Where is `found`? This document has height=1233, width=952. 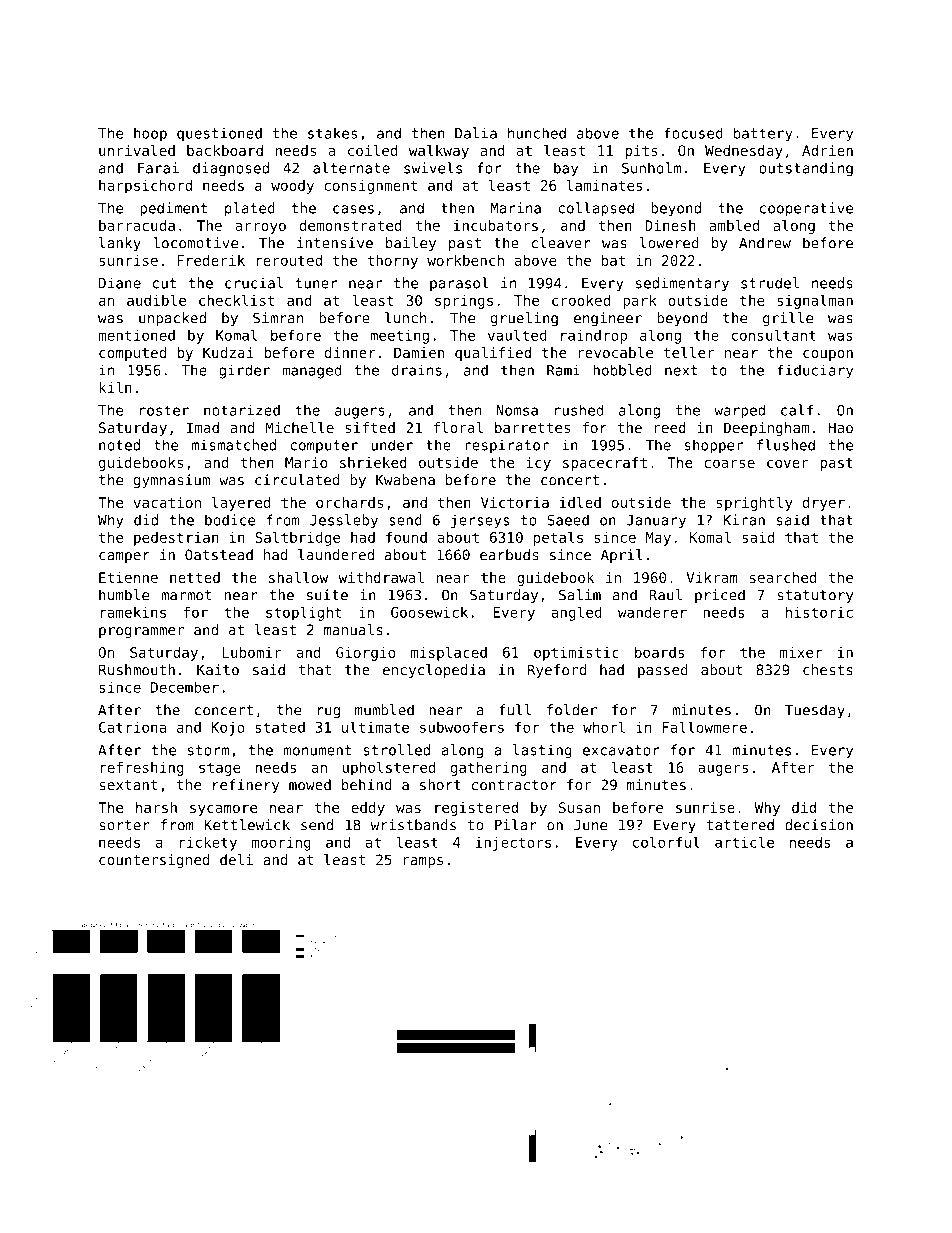
found is located at coordinates (406, 537).
